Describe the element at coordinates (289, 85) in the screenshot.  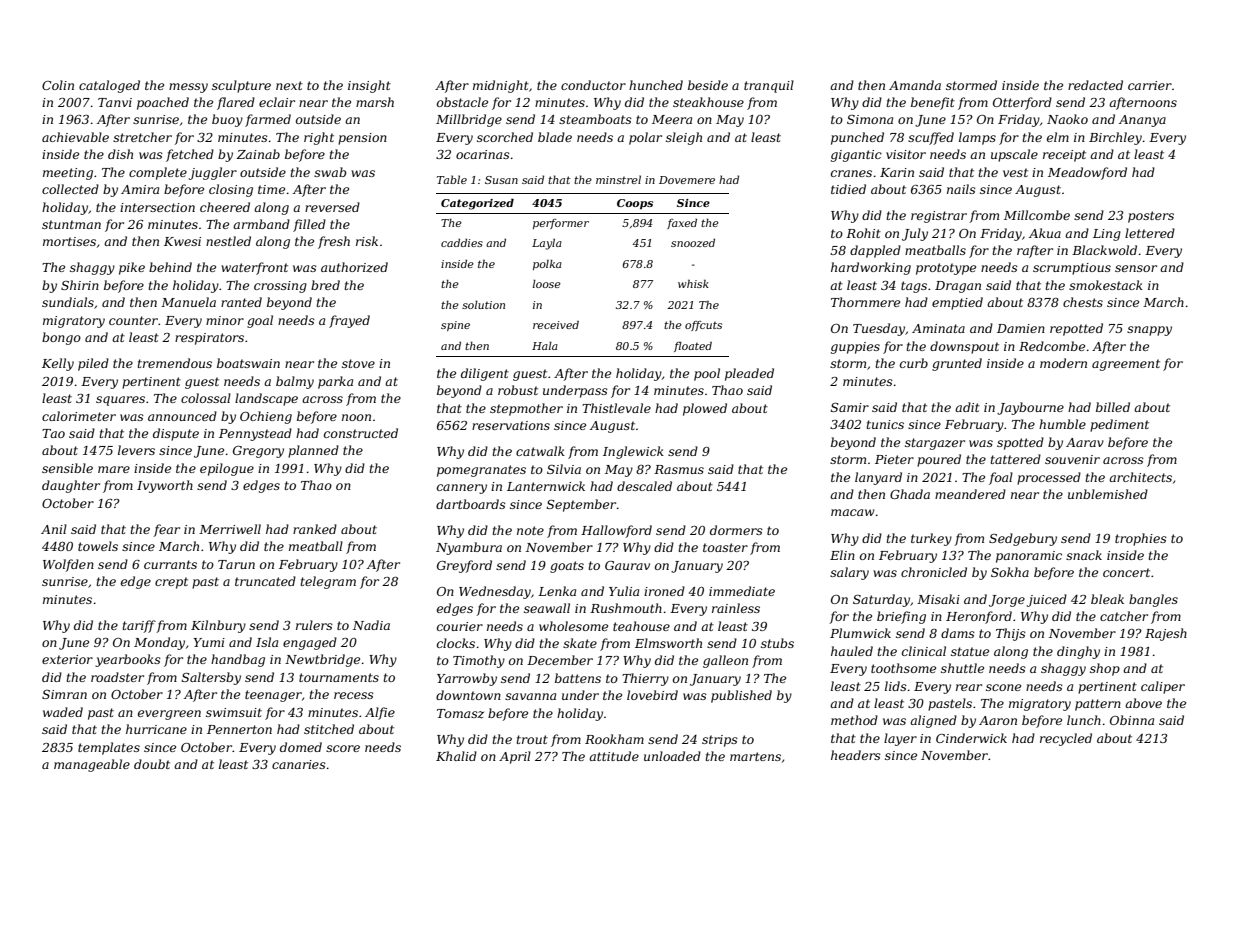
I see `next` at that location.
